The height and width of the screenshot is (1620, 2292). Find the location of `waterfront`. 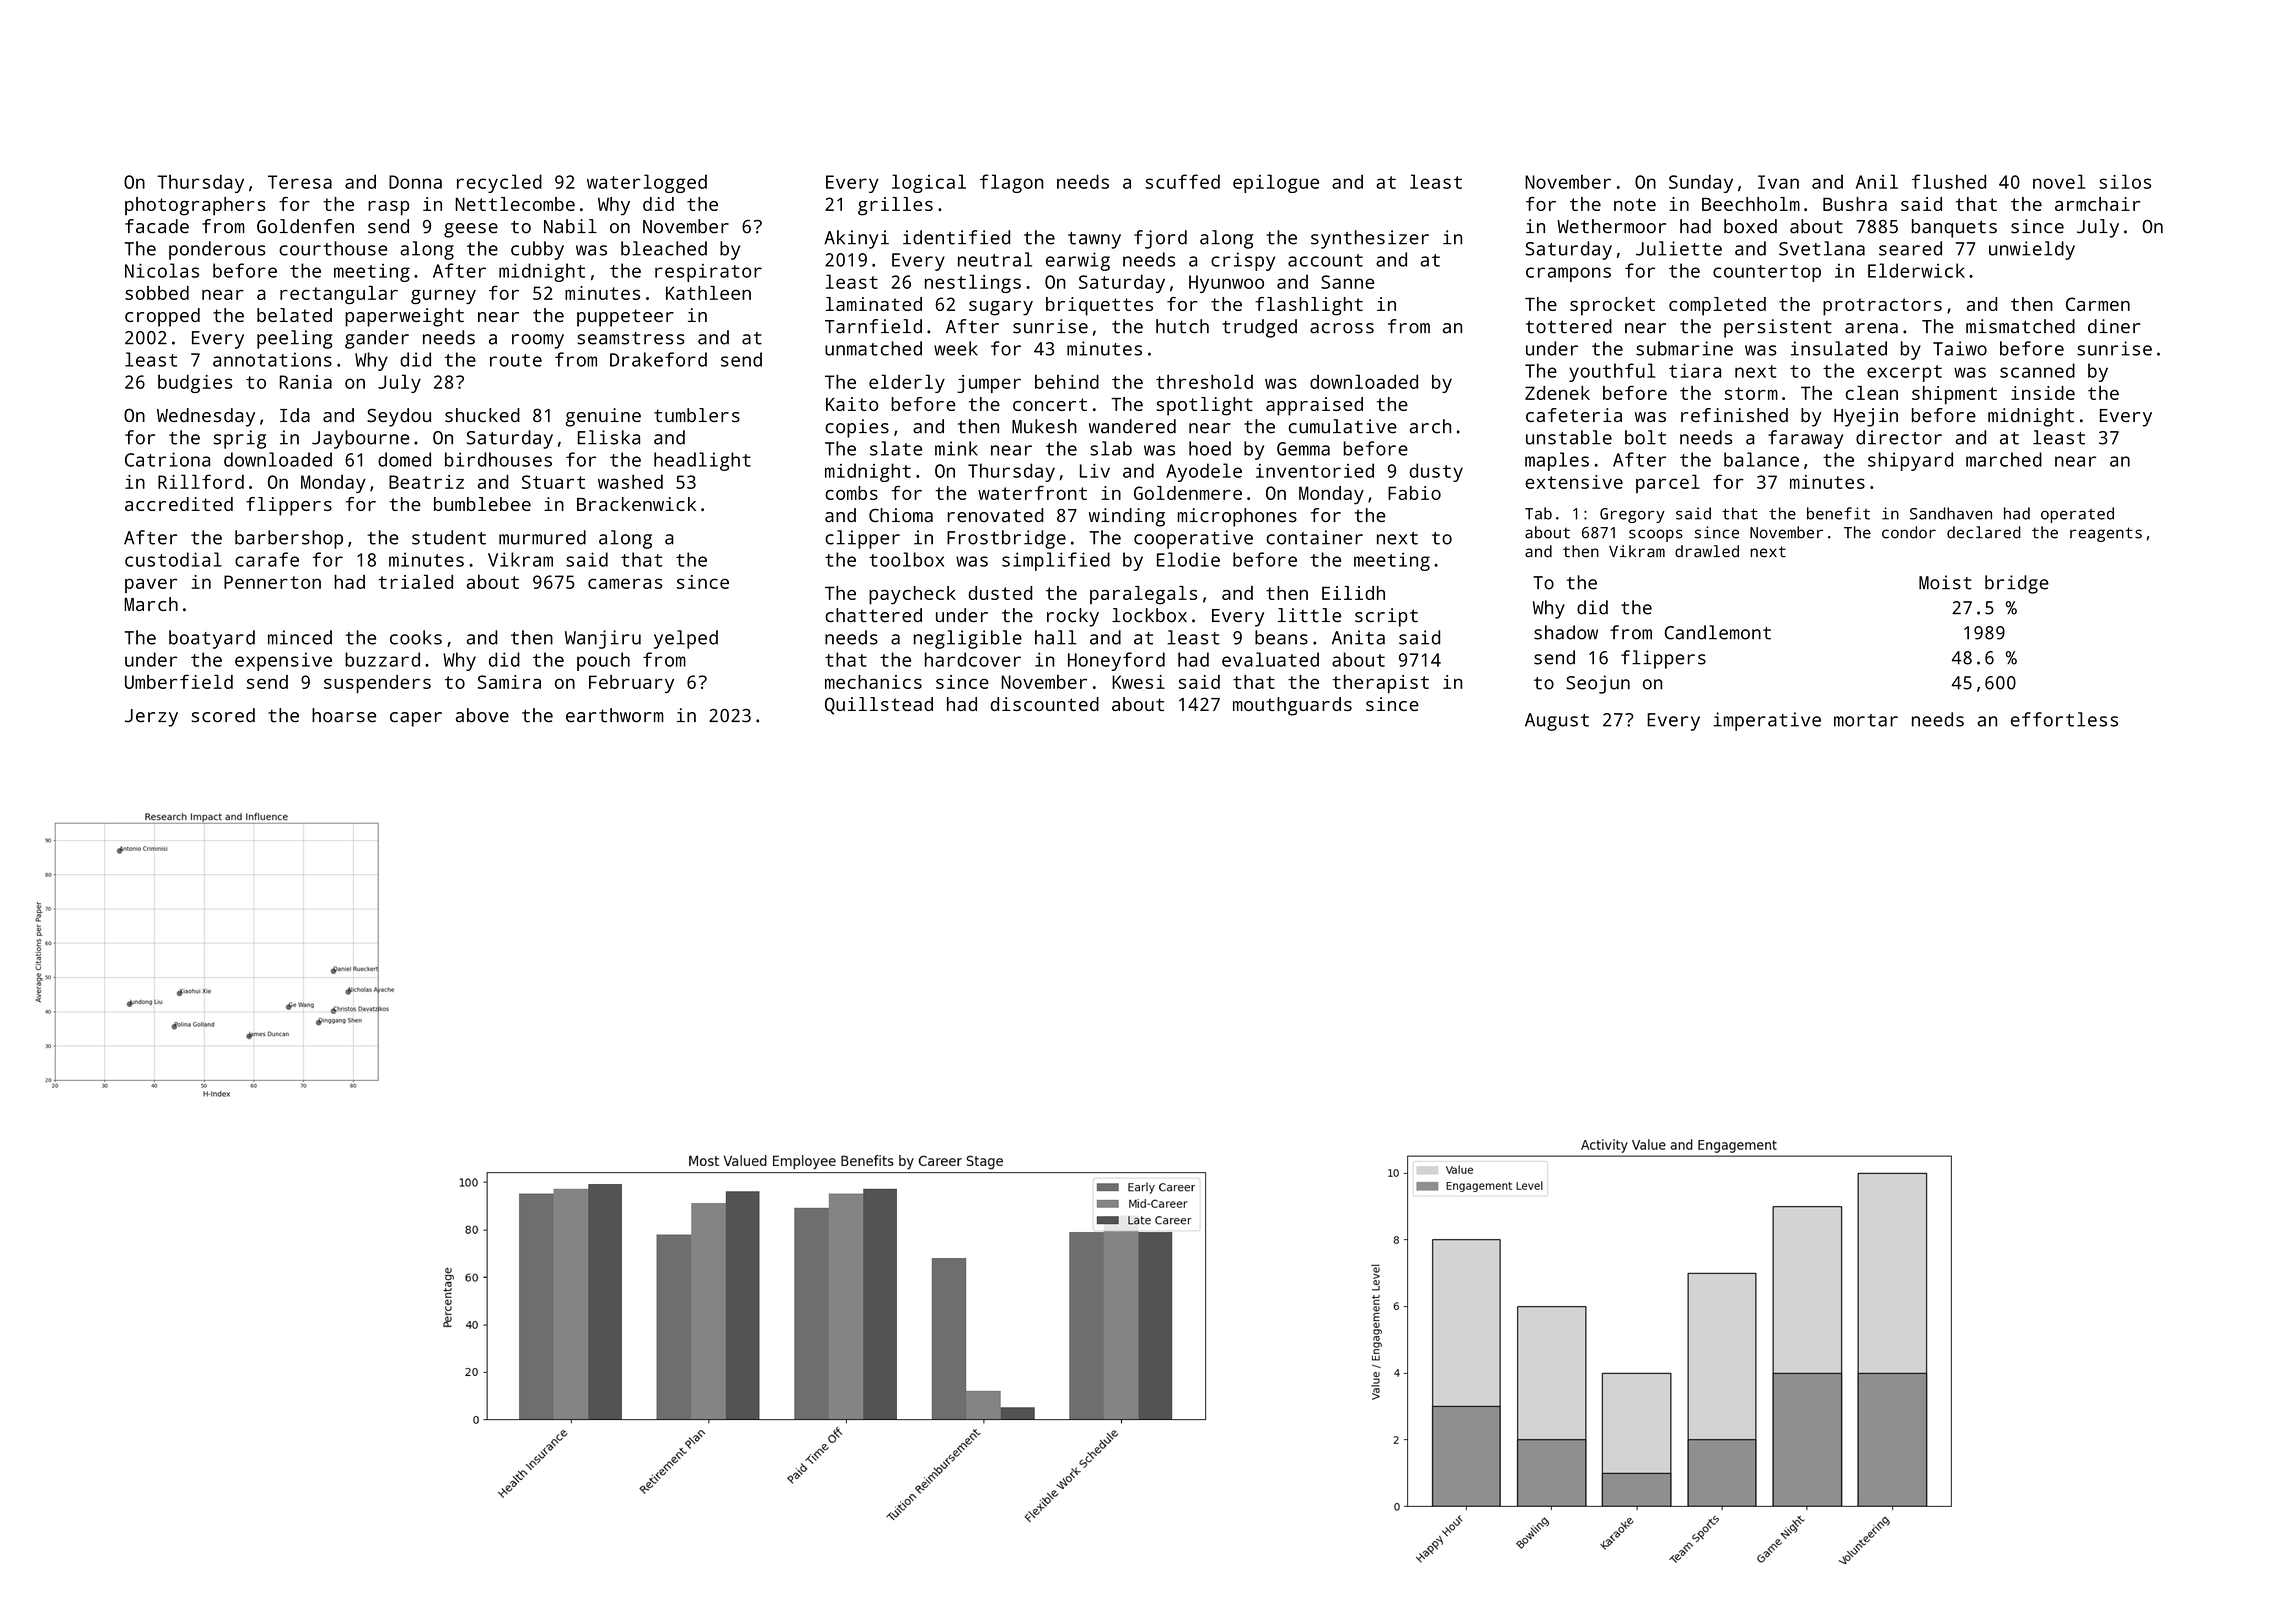

waterfront is located at coordinates (1032, 493).
